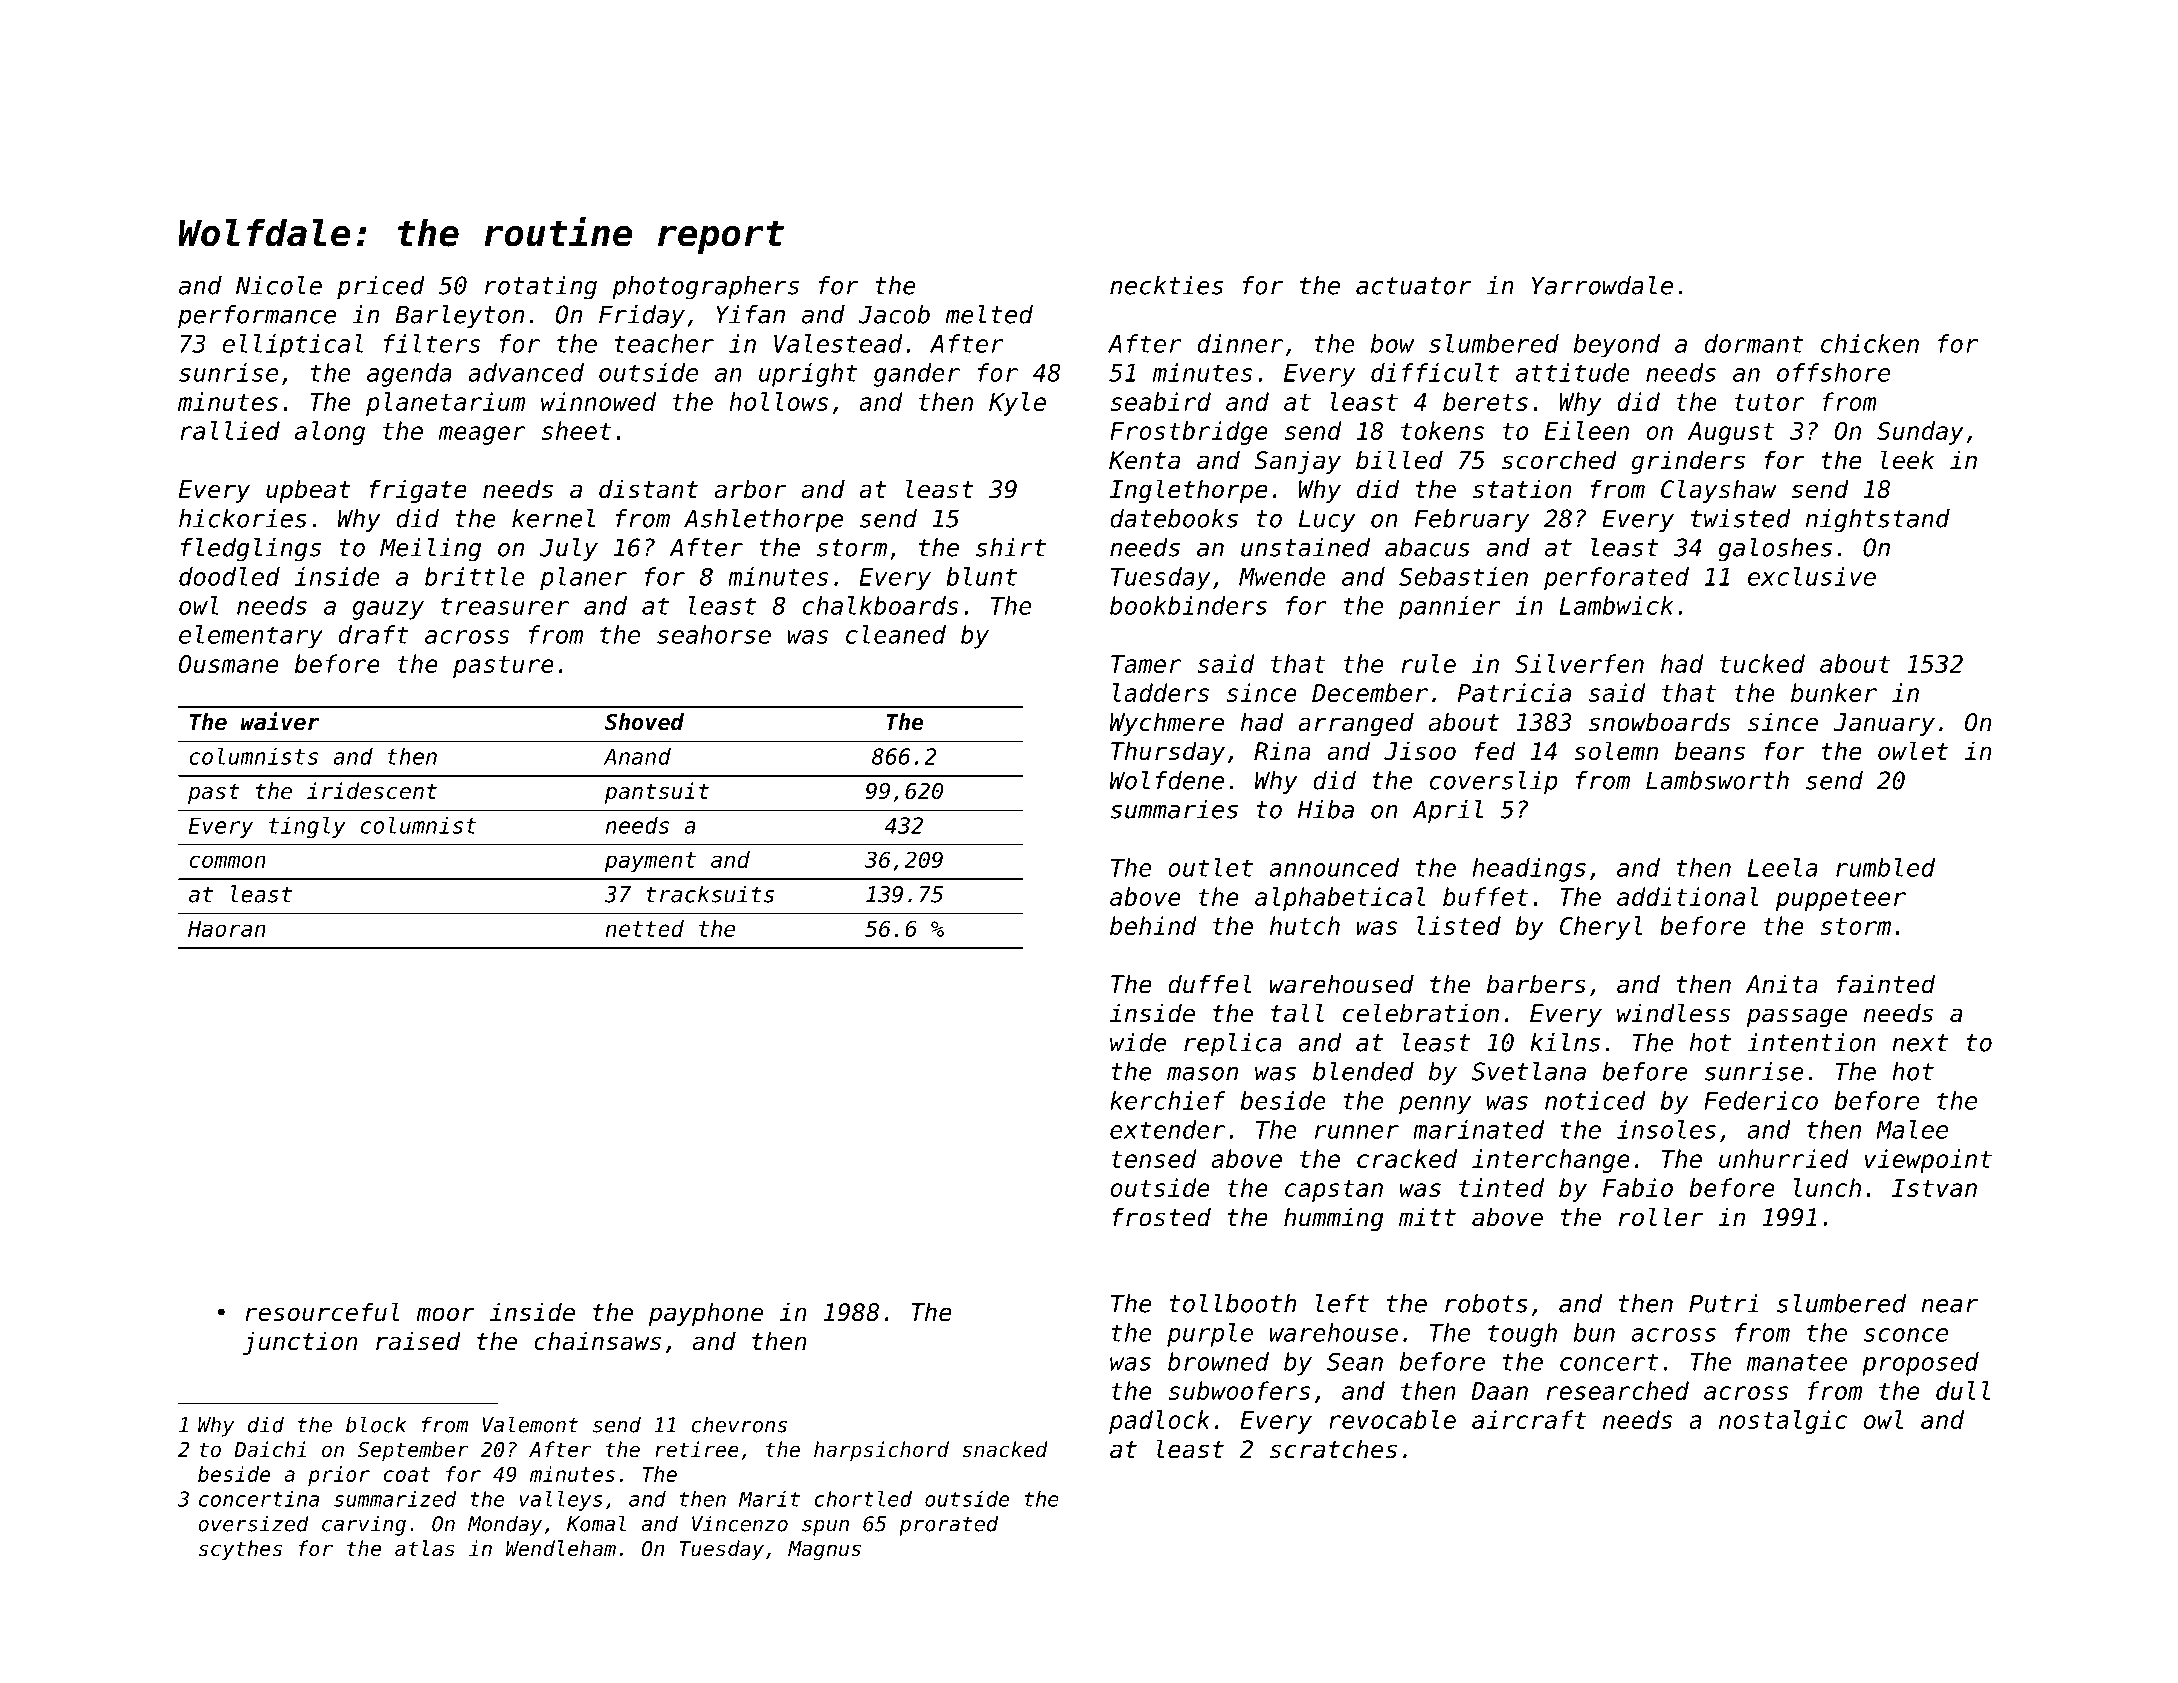 The height and width of the page is (1683, 2178). Describe the element at coordinates (227, 929) in the page. I see `Haoran` at that location.
